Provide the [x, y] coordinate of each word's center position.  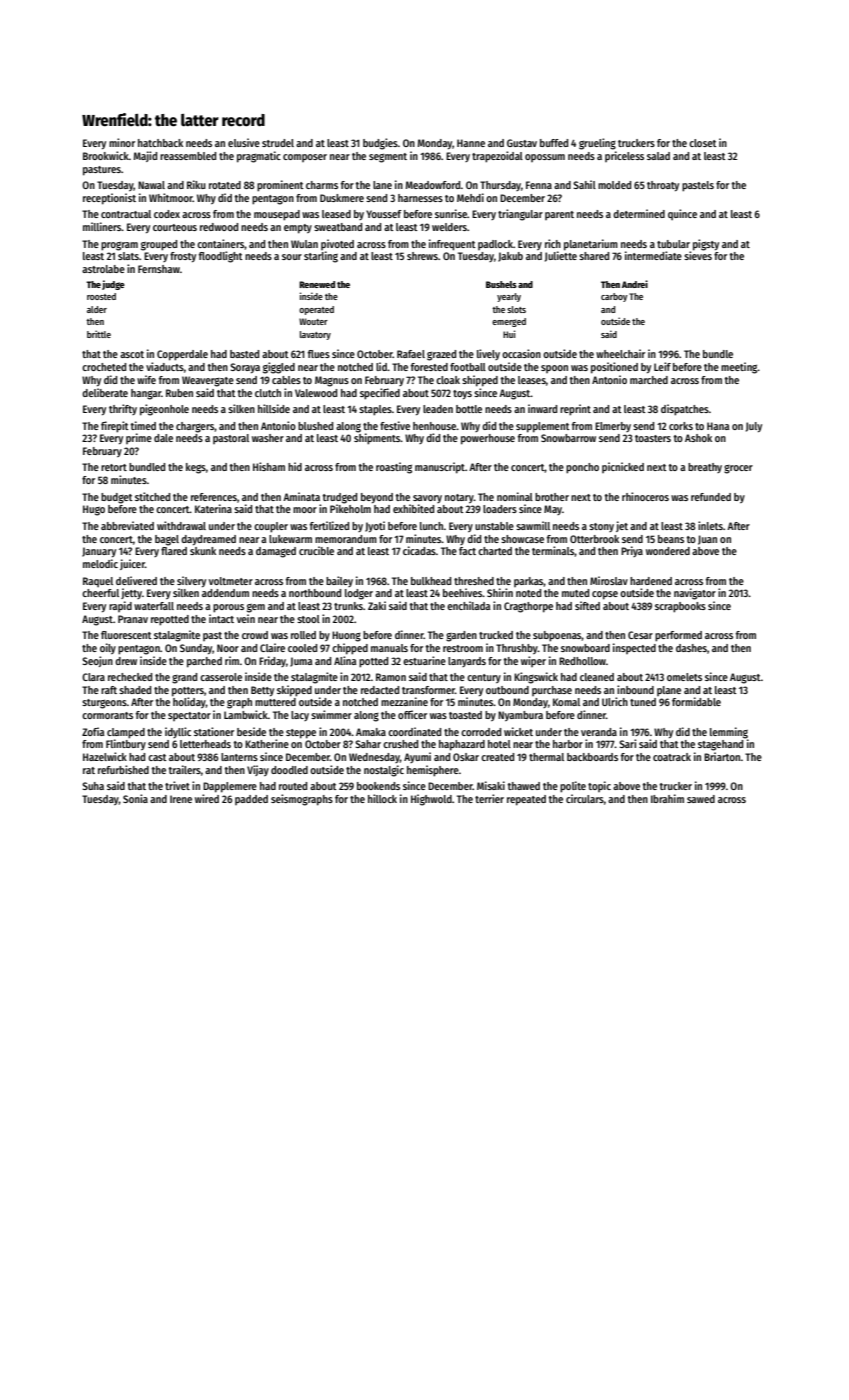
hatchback [160, 143]
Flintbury [126, 744]
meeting [739, 368]
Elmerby [613, 427]
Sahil [584, 184]
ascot [132, 354]
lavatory [315, 335]
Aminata [301, 496]
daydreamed [208, 540]
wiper [533, 661]
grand [184, 678]
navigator [695, 594]
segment [388, 158]
